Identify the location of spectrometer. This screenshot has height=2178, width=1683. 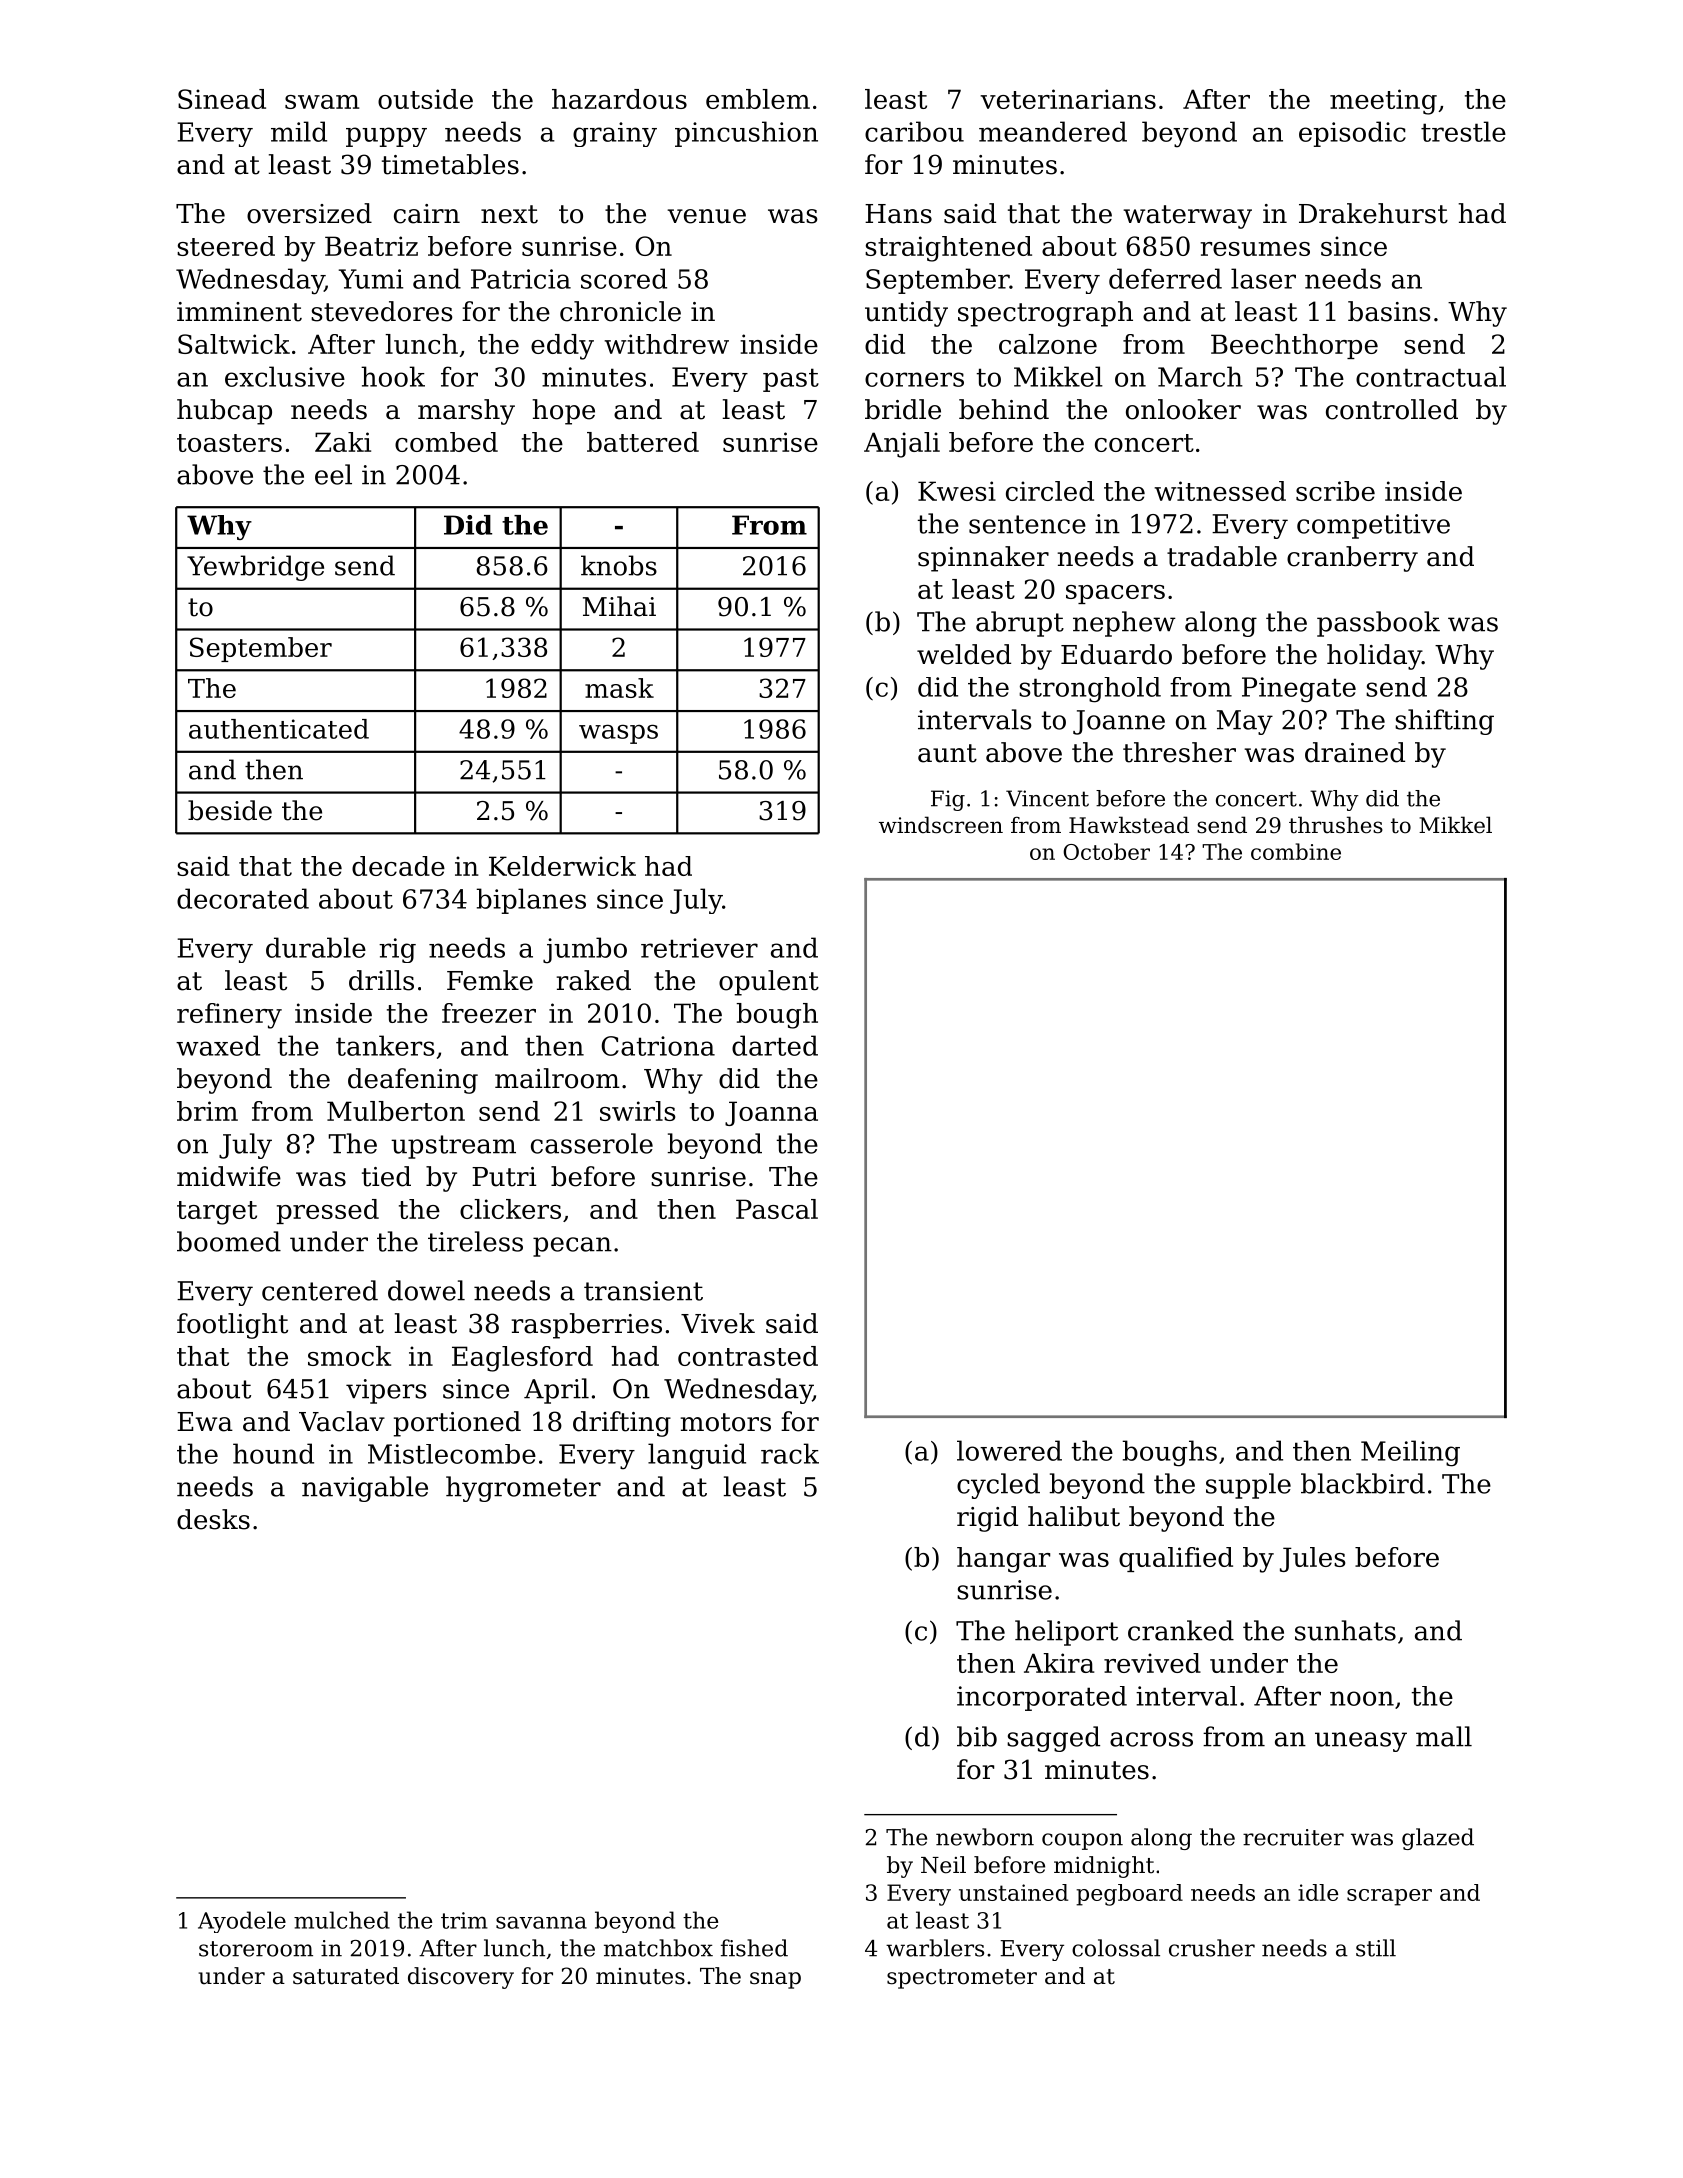
(962, 1979).
